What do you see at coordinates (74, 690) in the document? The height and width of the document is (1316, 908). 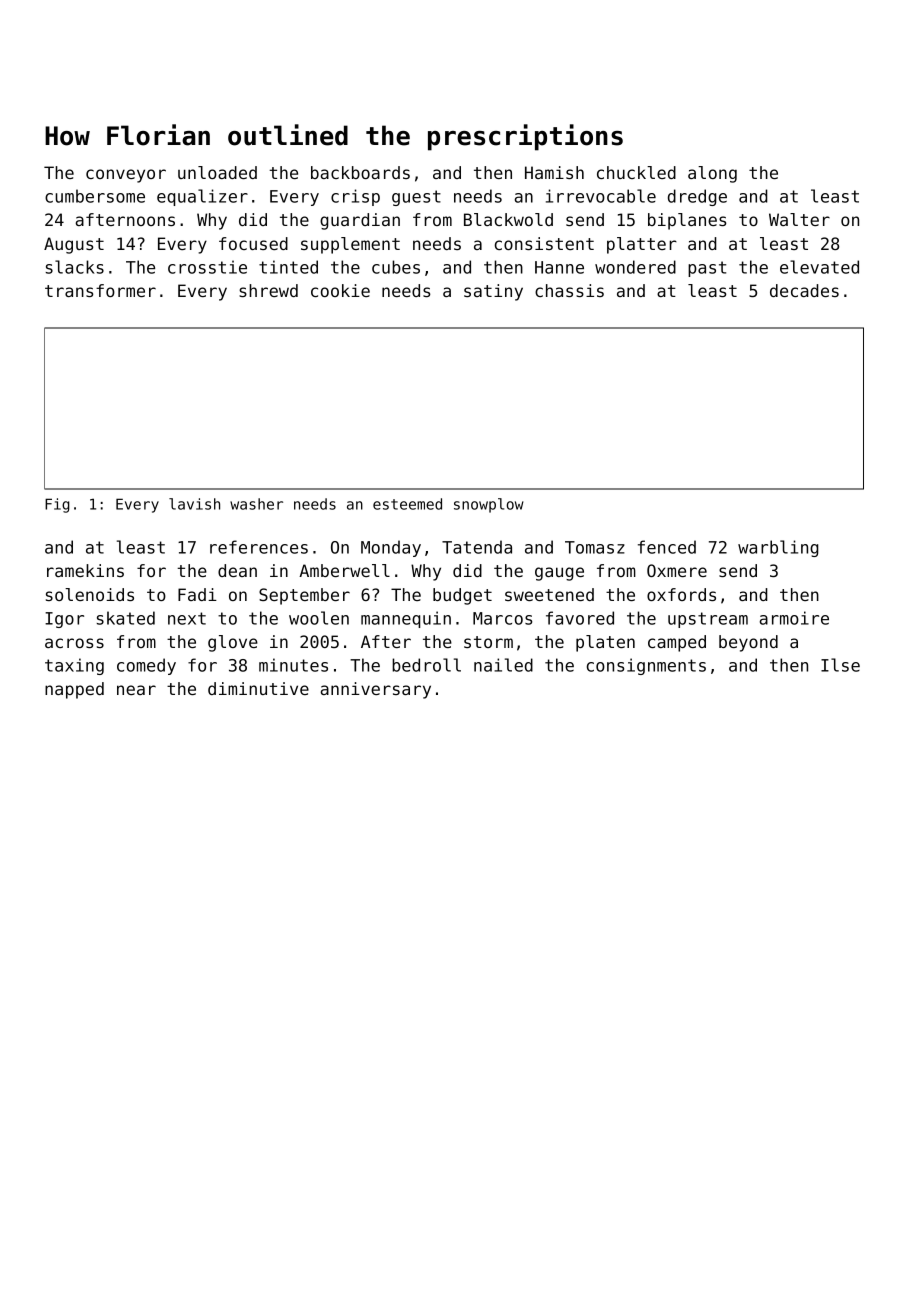 I see `napped` at bounding box center [74, 690].
